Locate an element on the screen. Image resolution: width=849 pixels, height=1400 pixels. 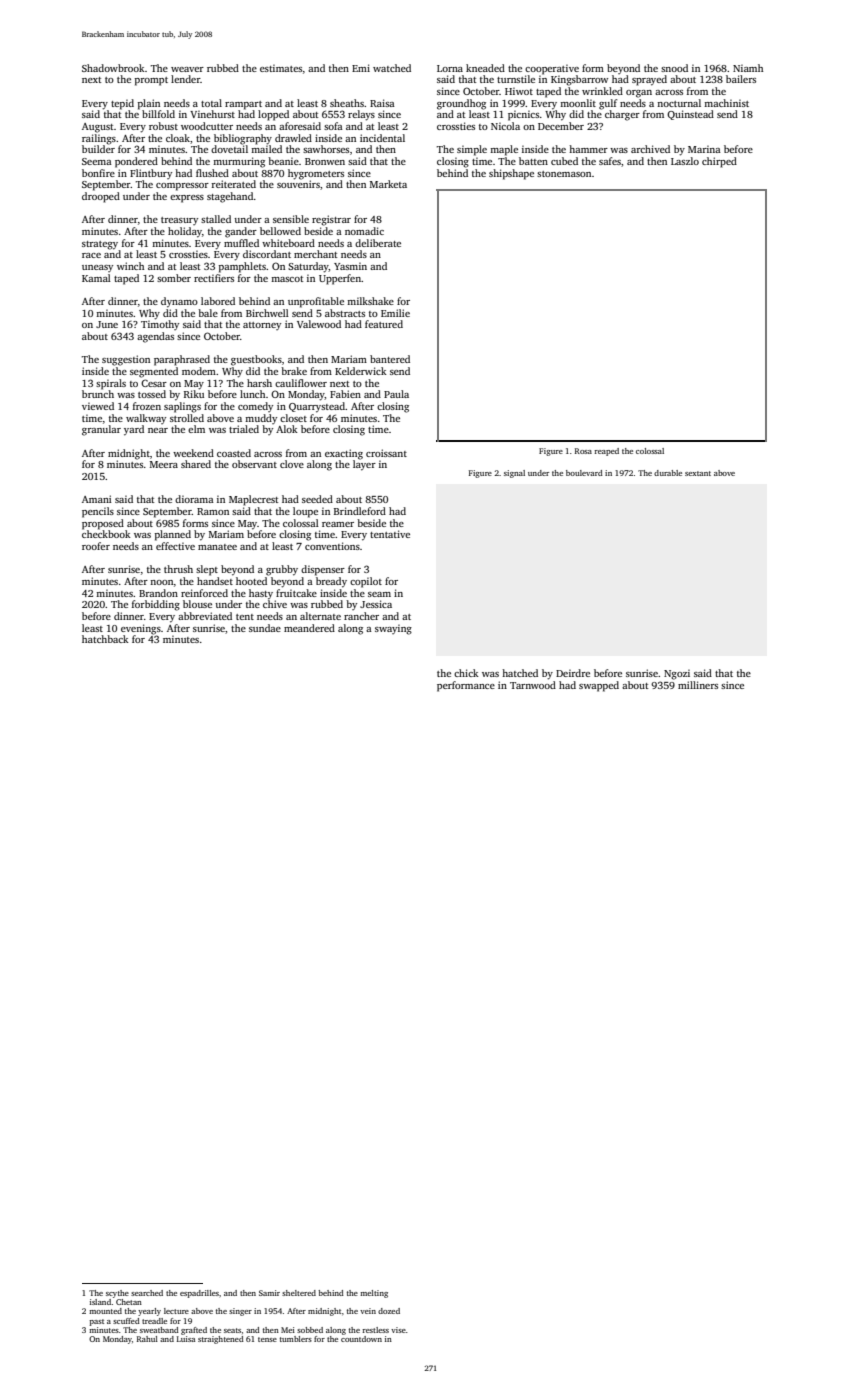
Kelderwick is located at coordinates (361, 371).
